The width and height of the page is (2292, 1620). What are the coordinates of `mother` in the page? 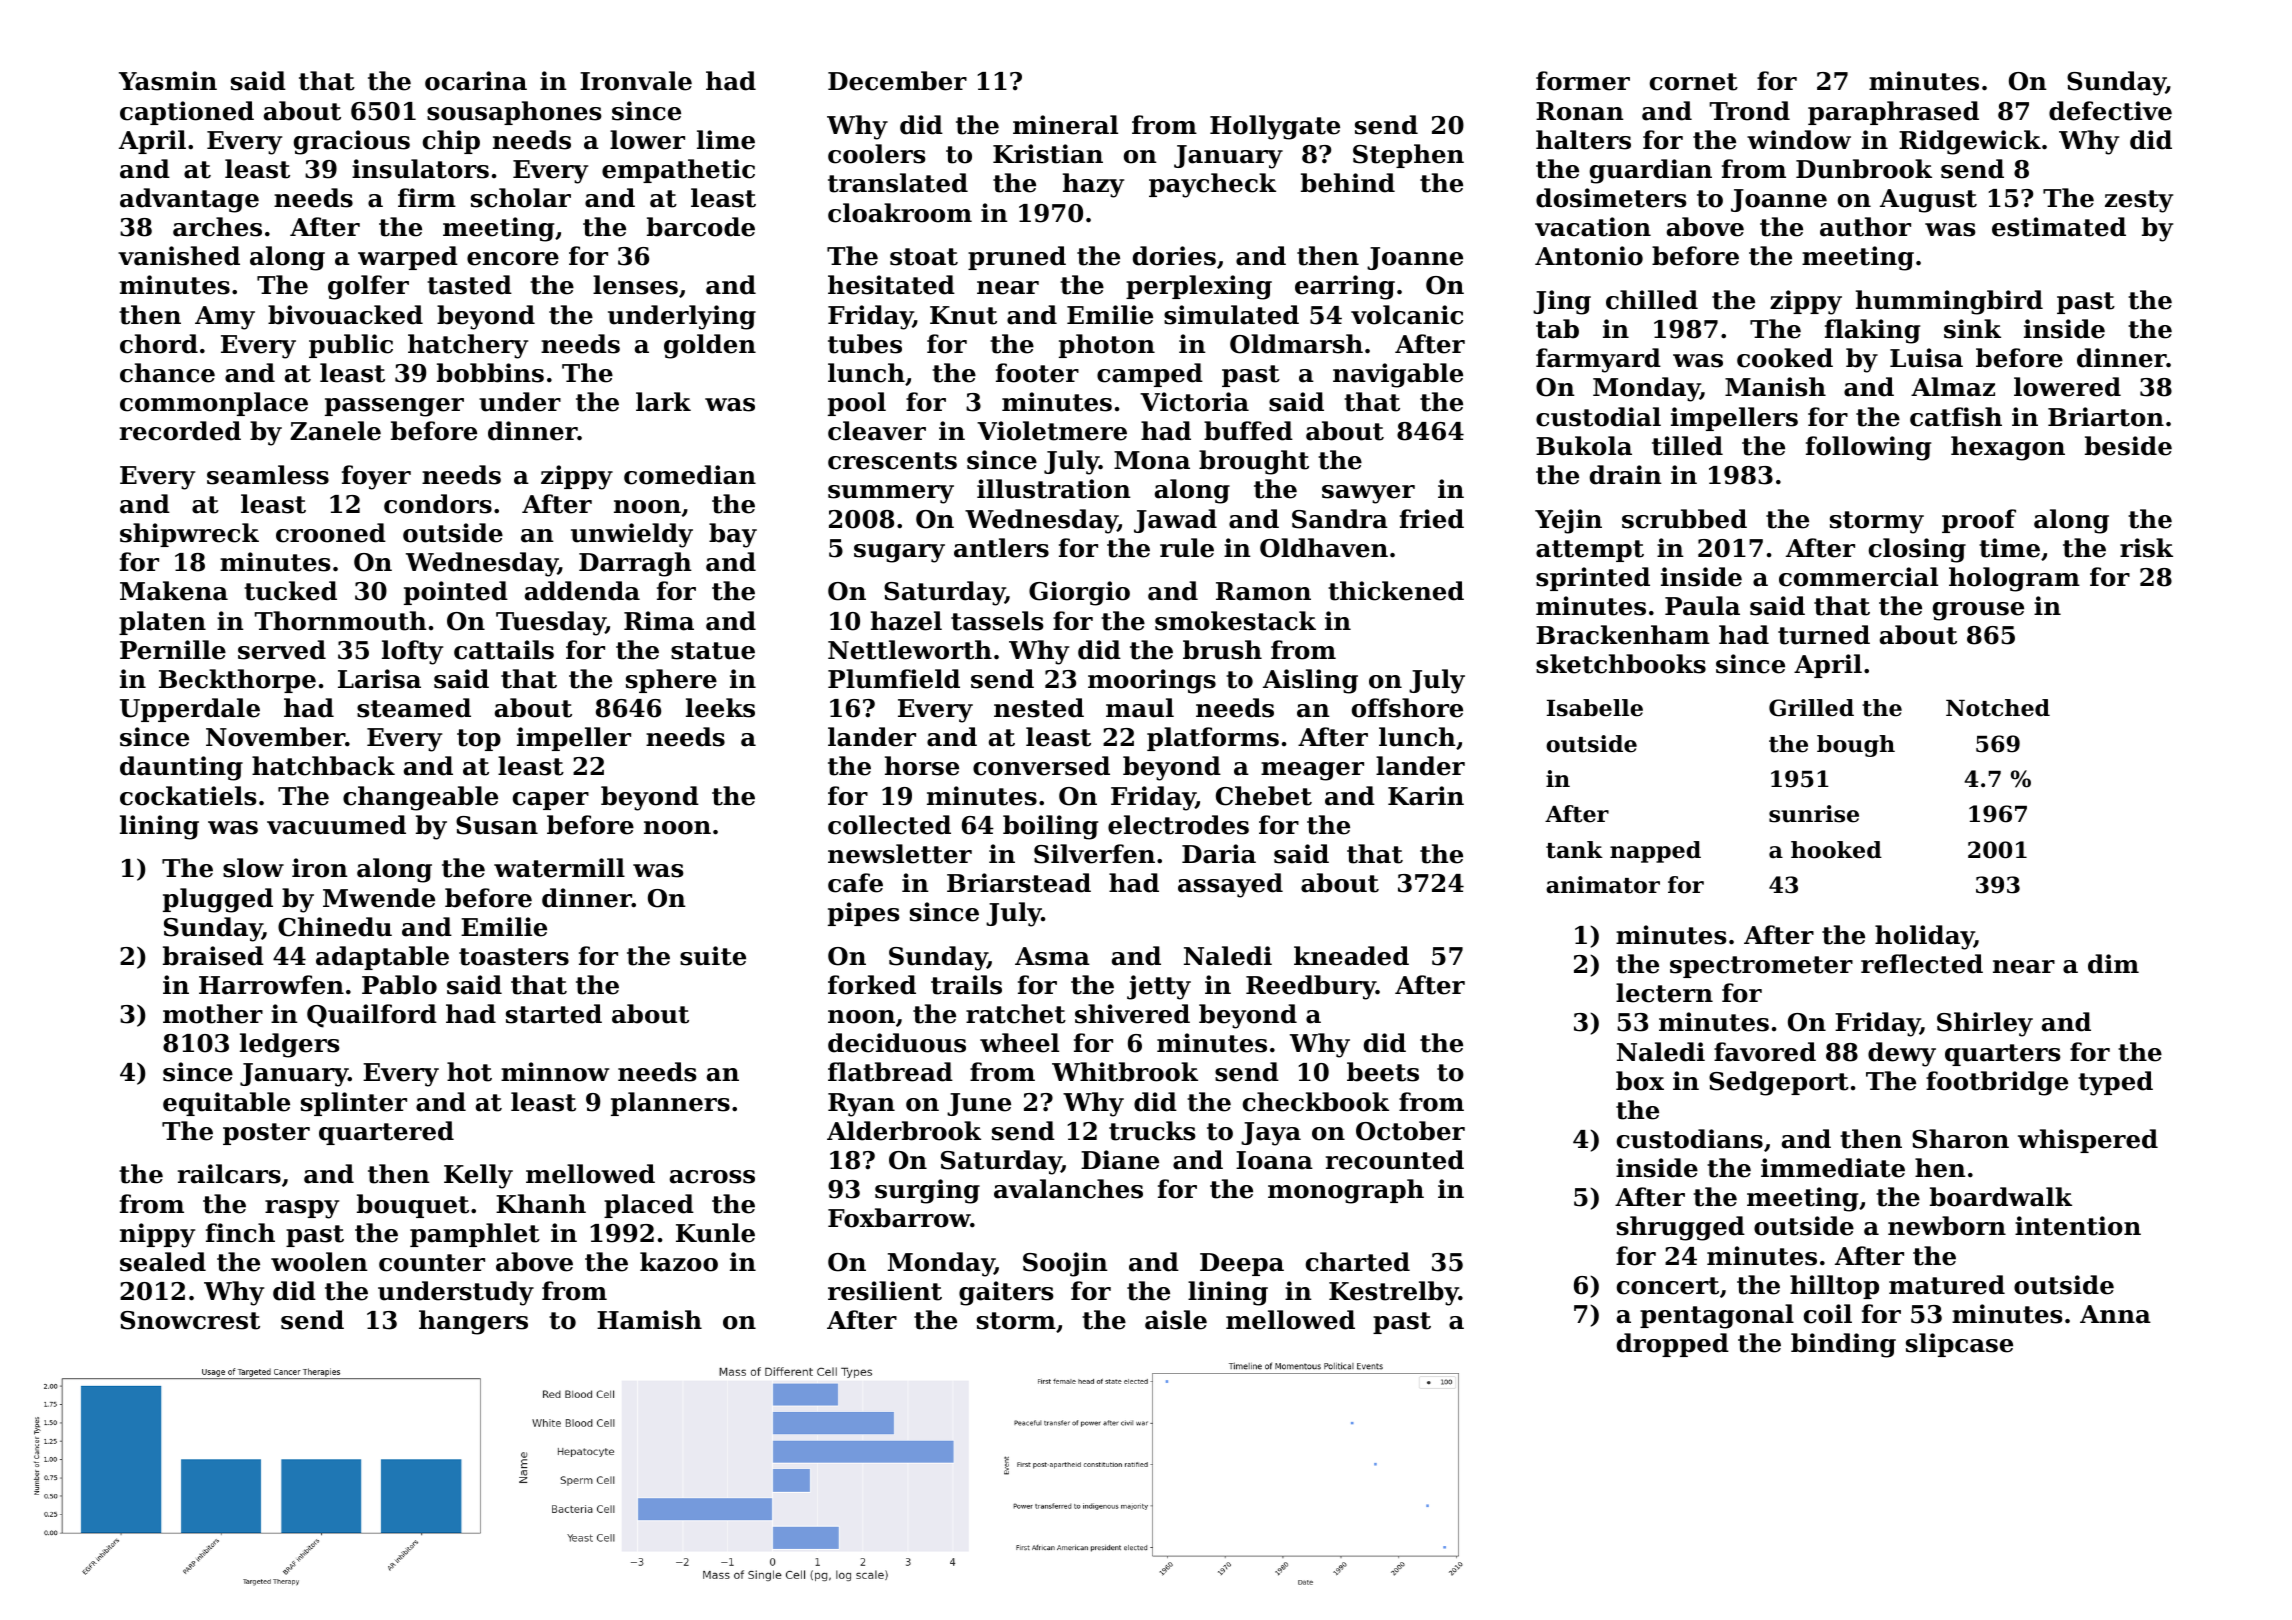 It's located at (213, 1014).
